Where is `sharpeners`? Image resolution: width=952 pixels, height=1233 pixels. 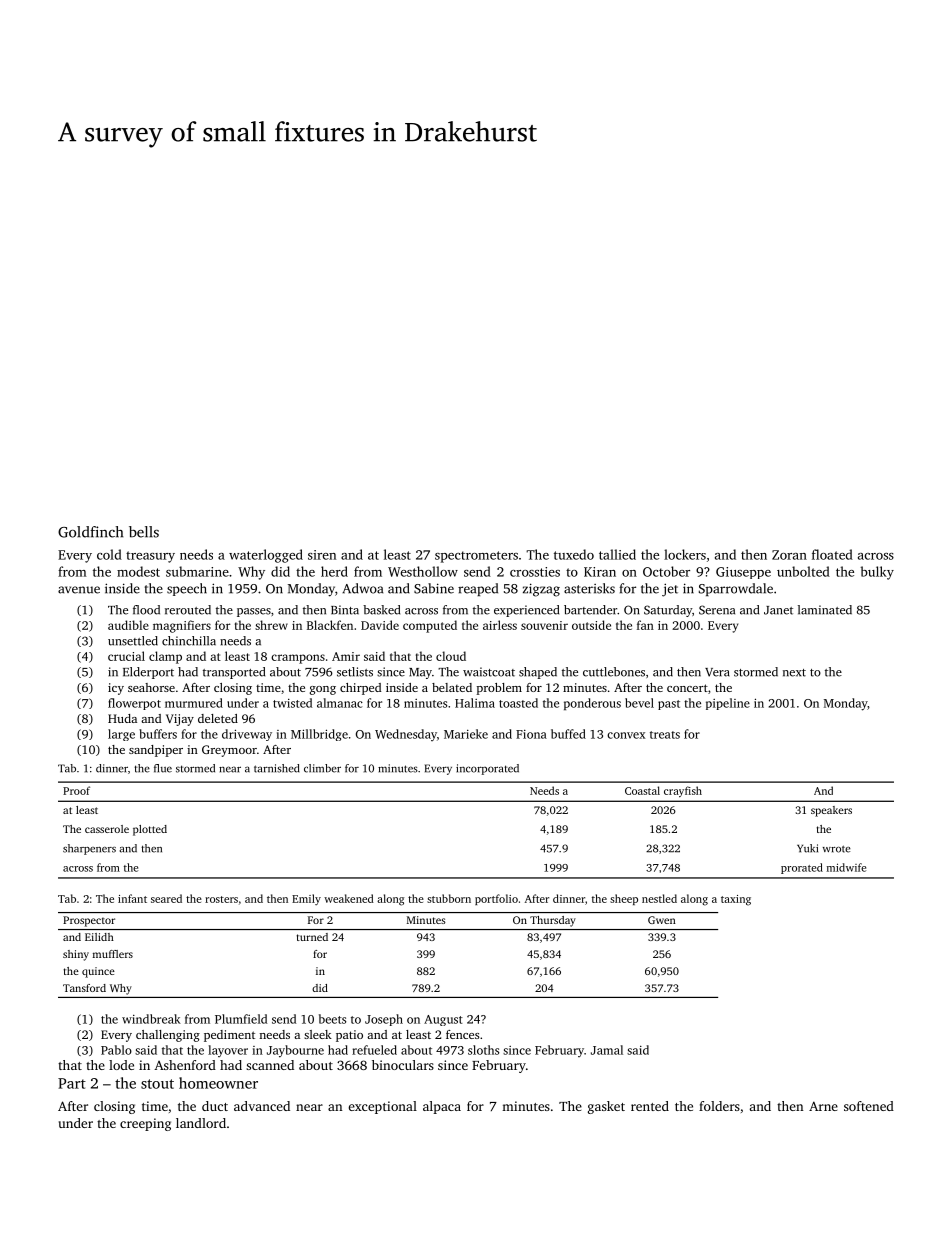 sharpeners is located at coordinates (89, 849).
